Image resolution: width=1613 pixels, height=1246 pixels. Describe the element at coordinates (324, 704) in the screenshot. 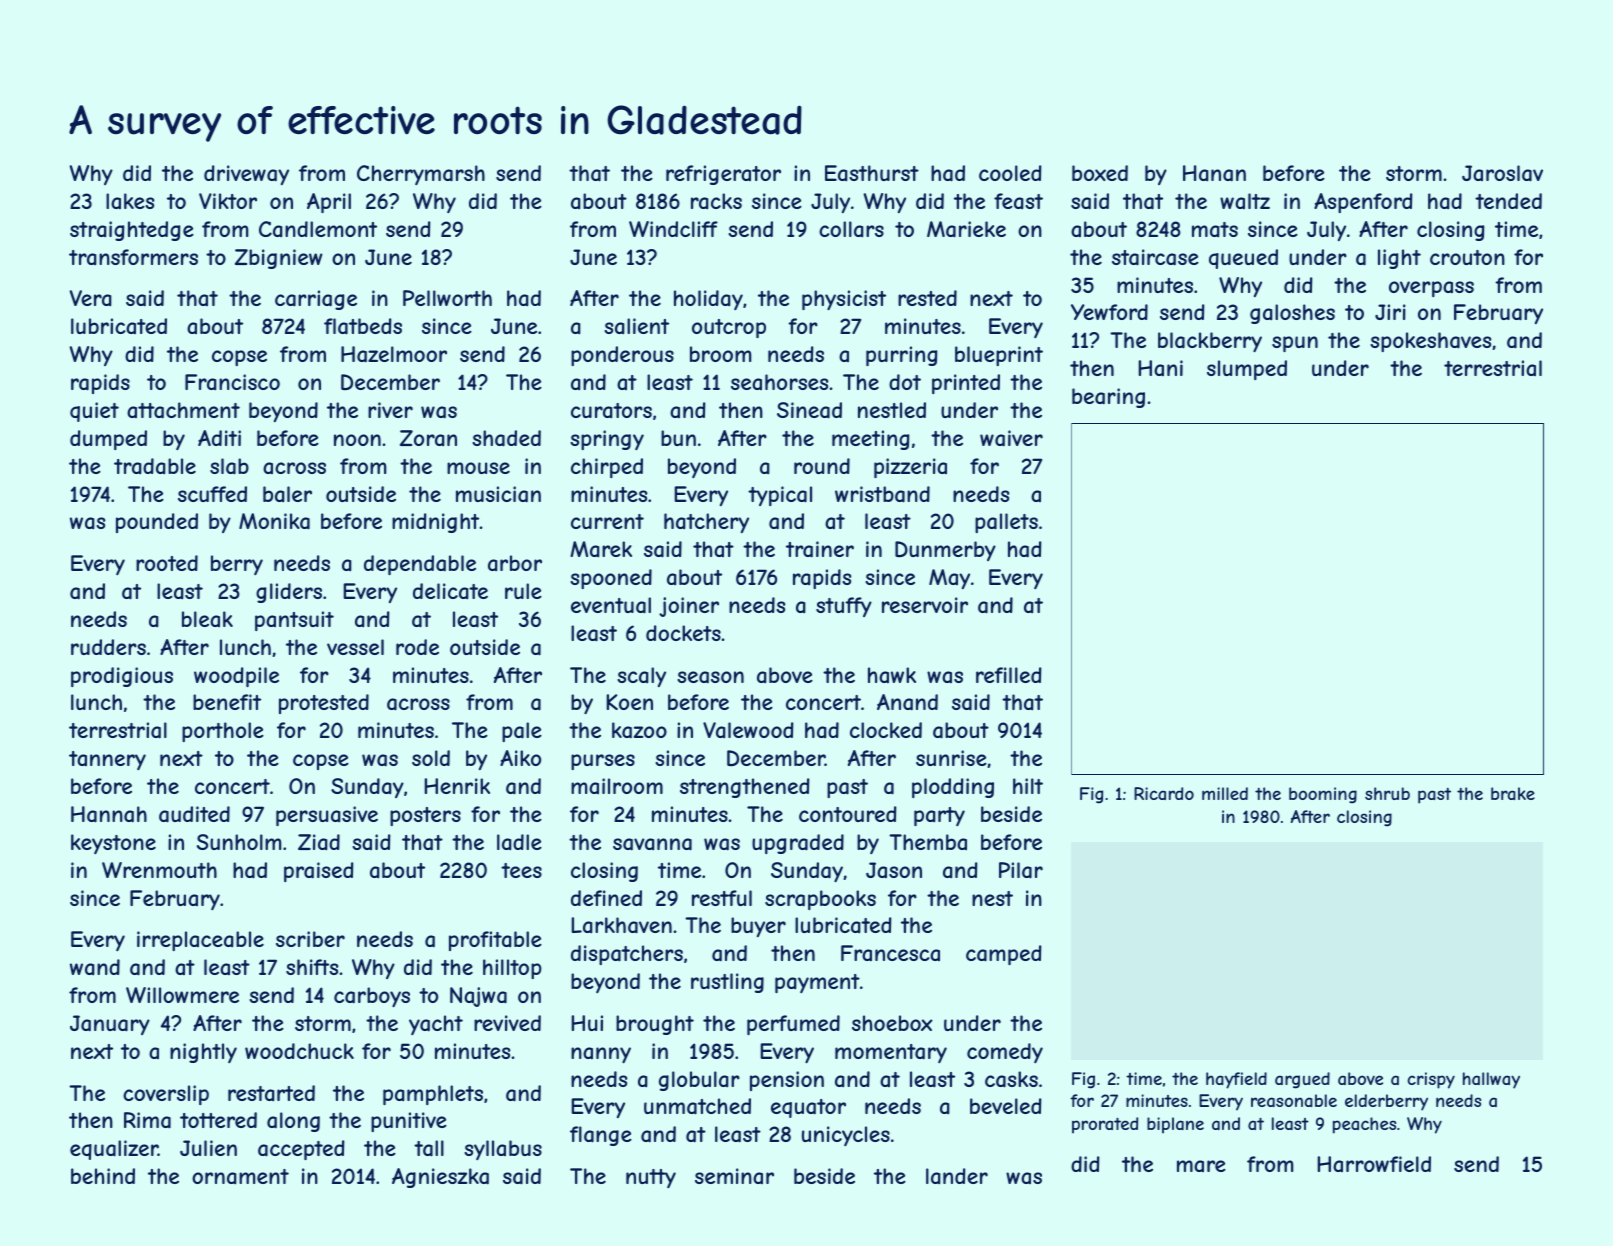

I see `protested` at that location.
